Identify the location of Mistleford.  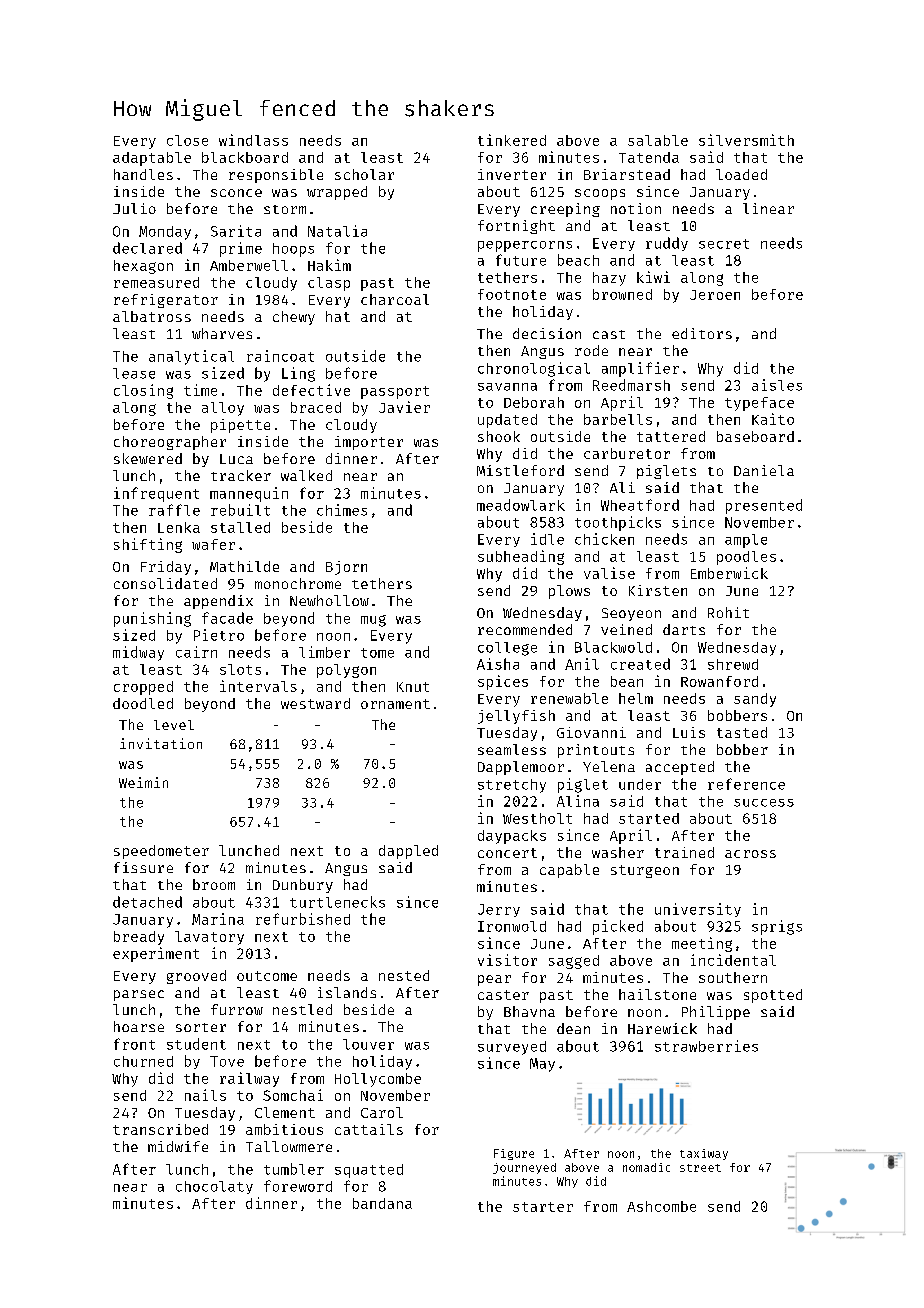
(520, 470).
